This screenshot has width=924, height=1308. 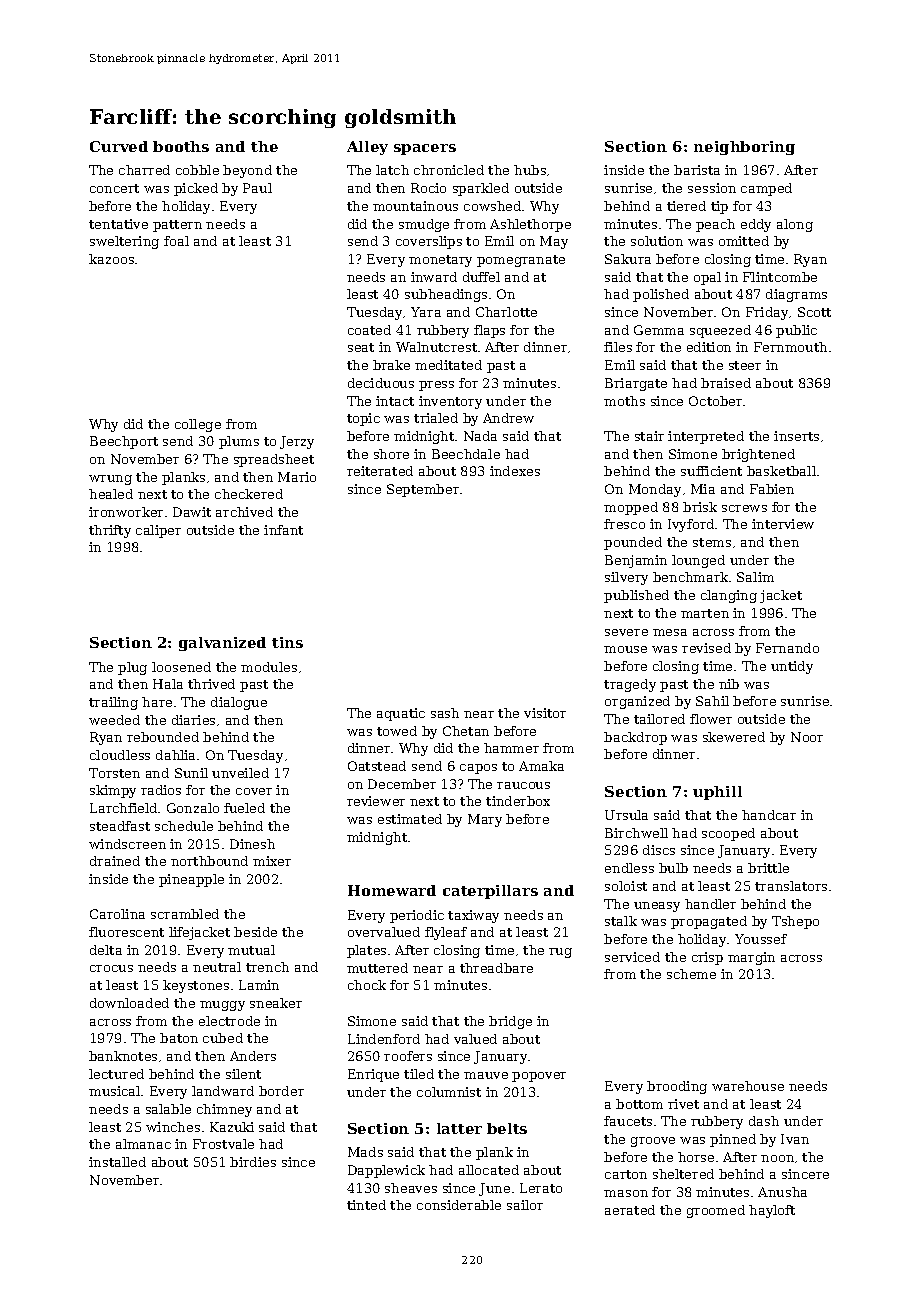 What do you see at coordinates (626, 815) in the screenshot?
I see `Ursula` at bounding box center [626, 815].
